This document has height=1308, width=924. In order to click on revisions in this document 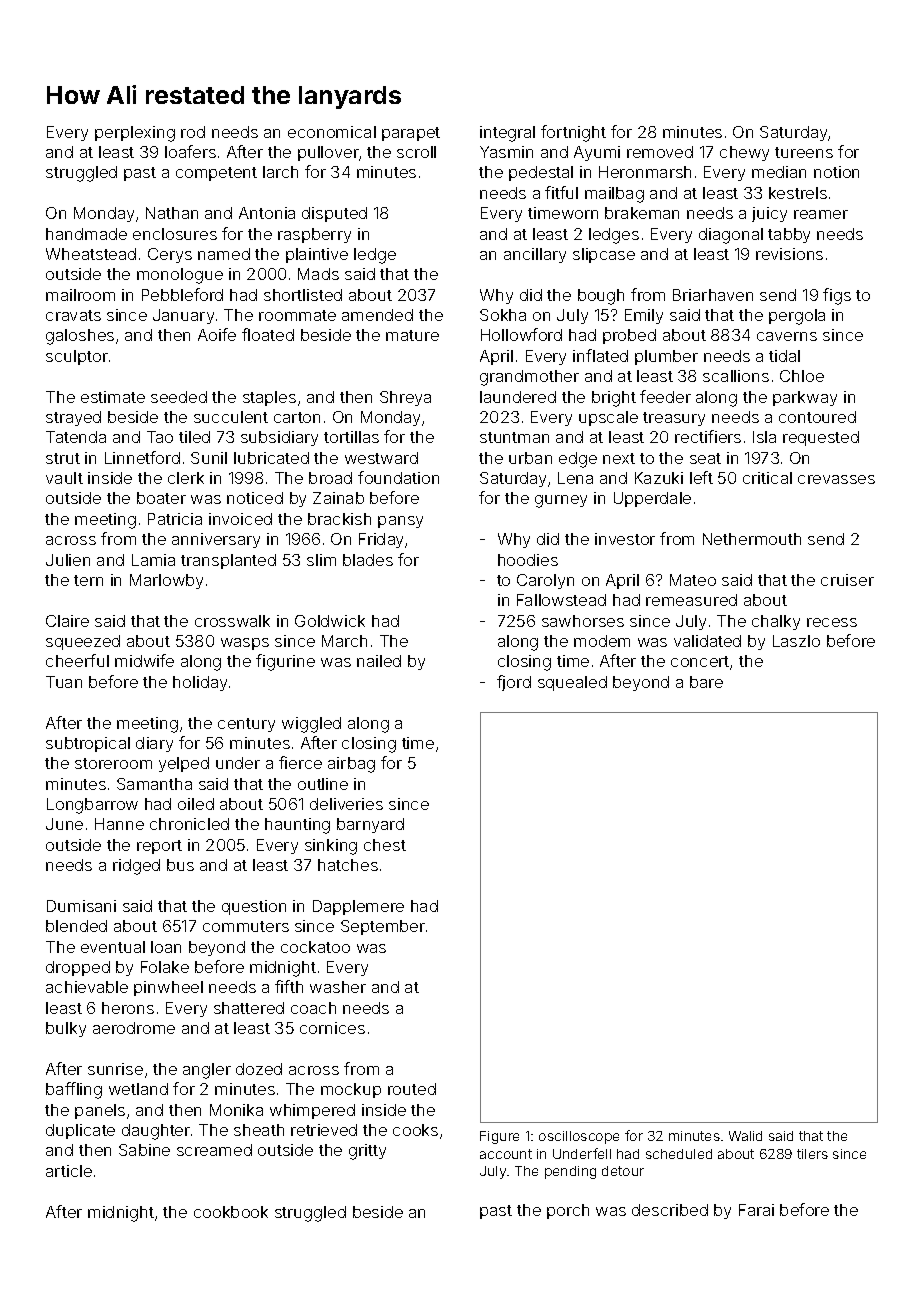, I will do `click(789, 254)`.
